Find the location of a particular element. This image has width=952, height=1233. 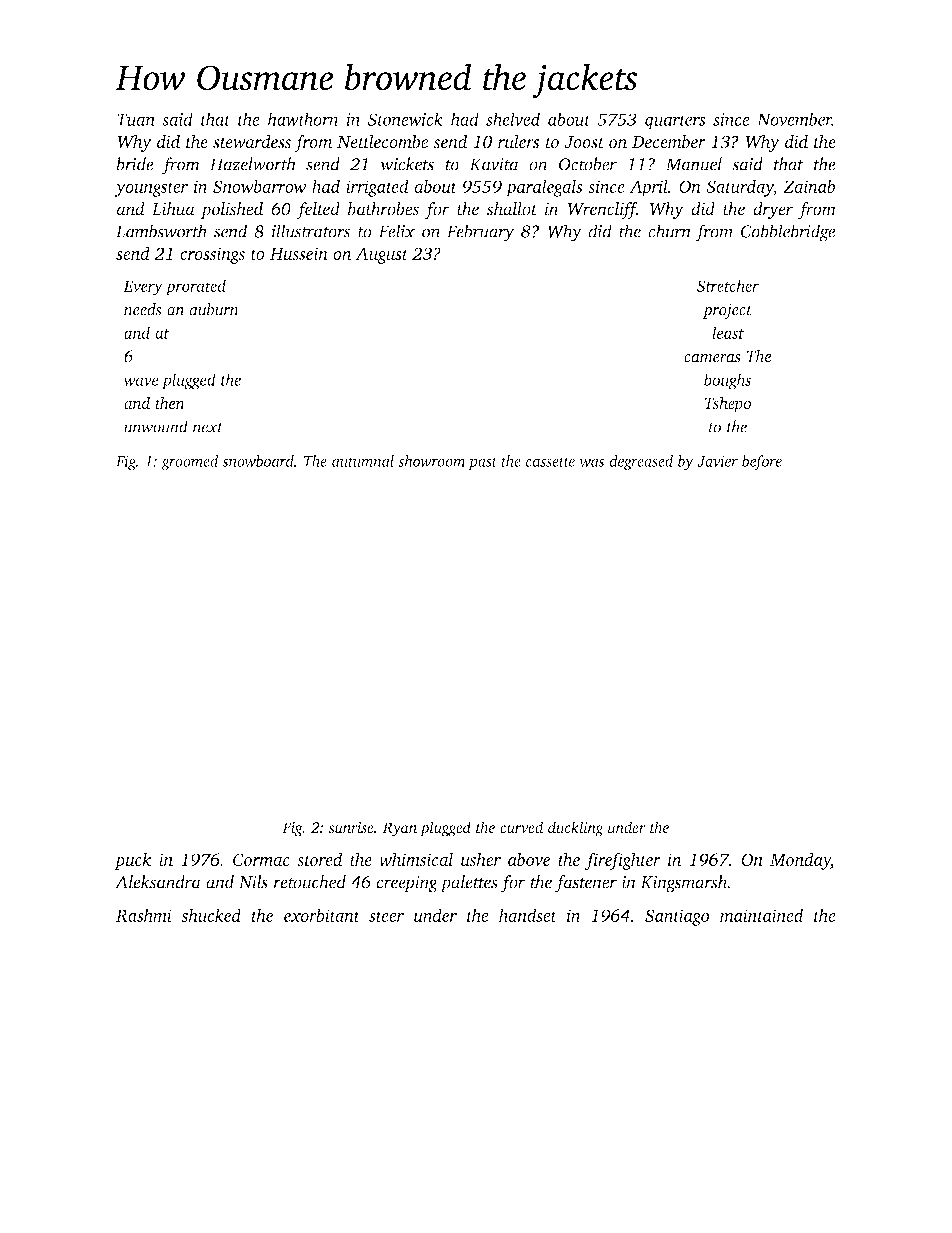

curved is located at coordinates (521, 827).
